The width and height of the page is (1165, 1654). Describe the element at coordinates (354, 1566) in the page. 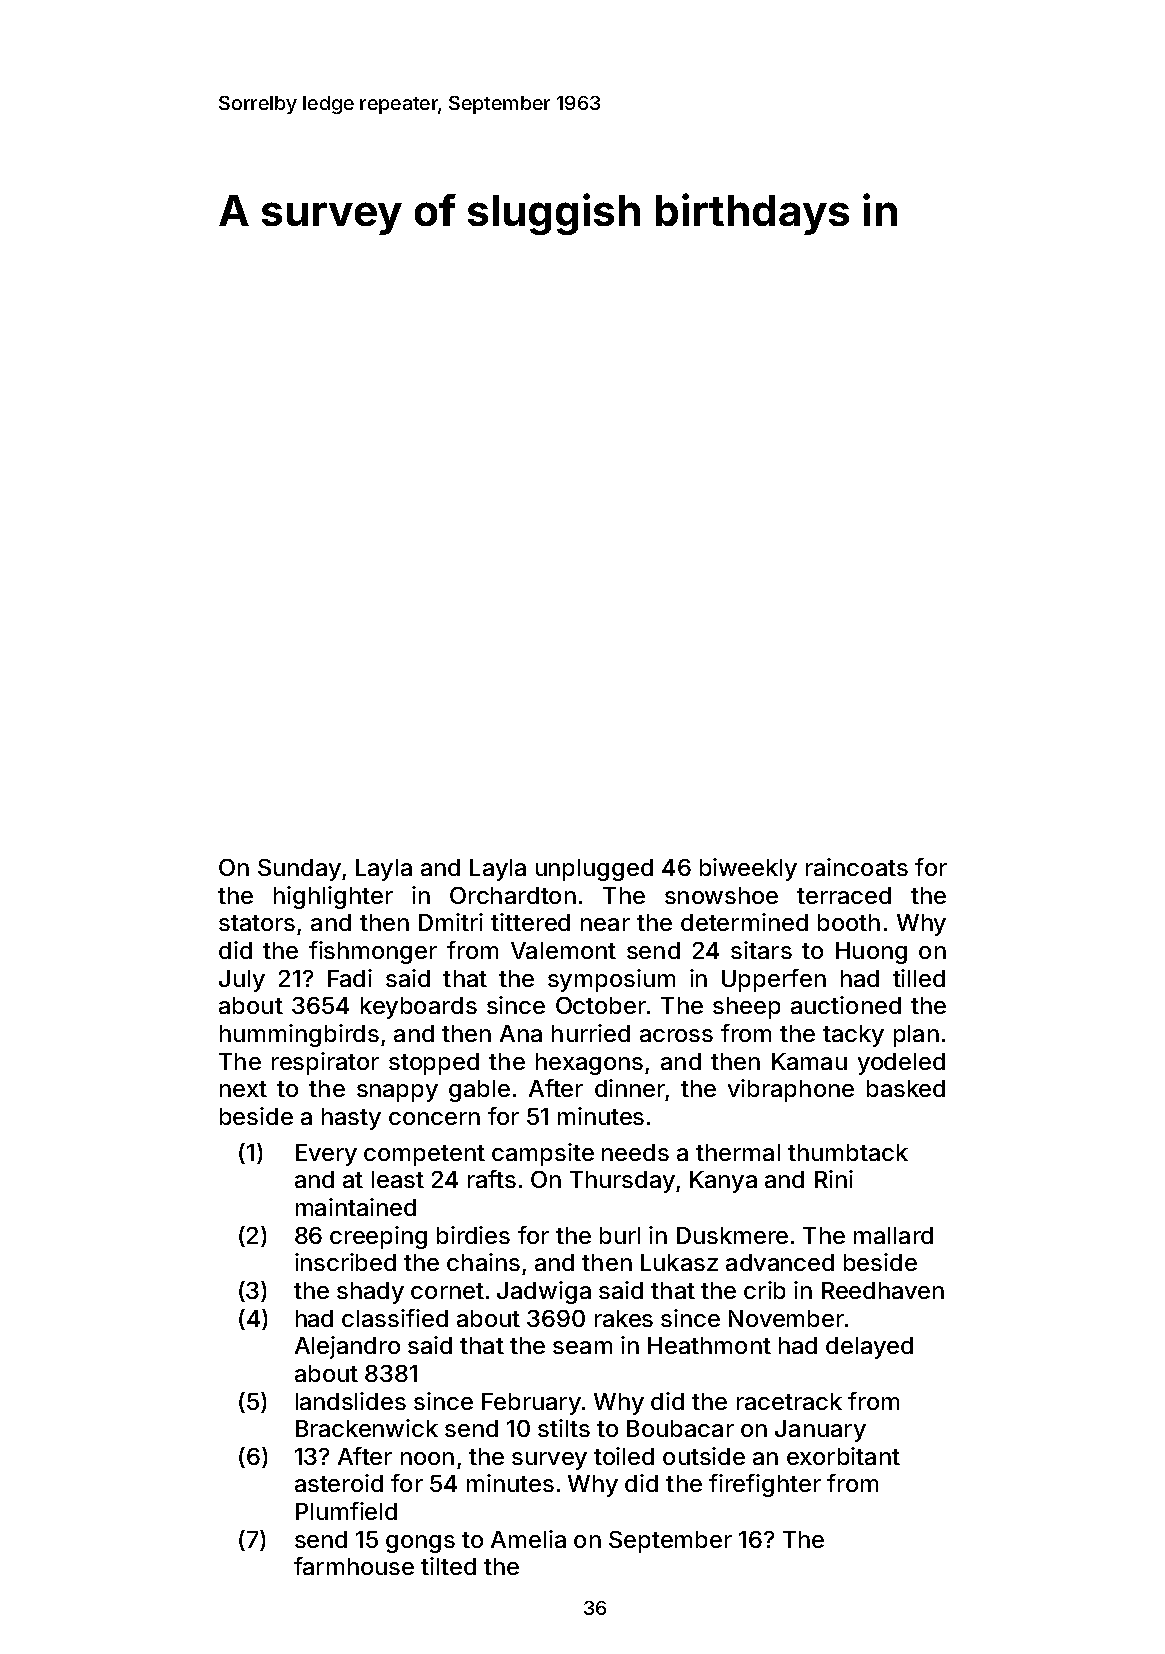

I see `farmhouse` at that location.
